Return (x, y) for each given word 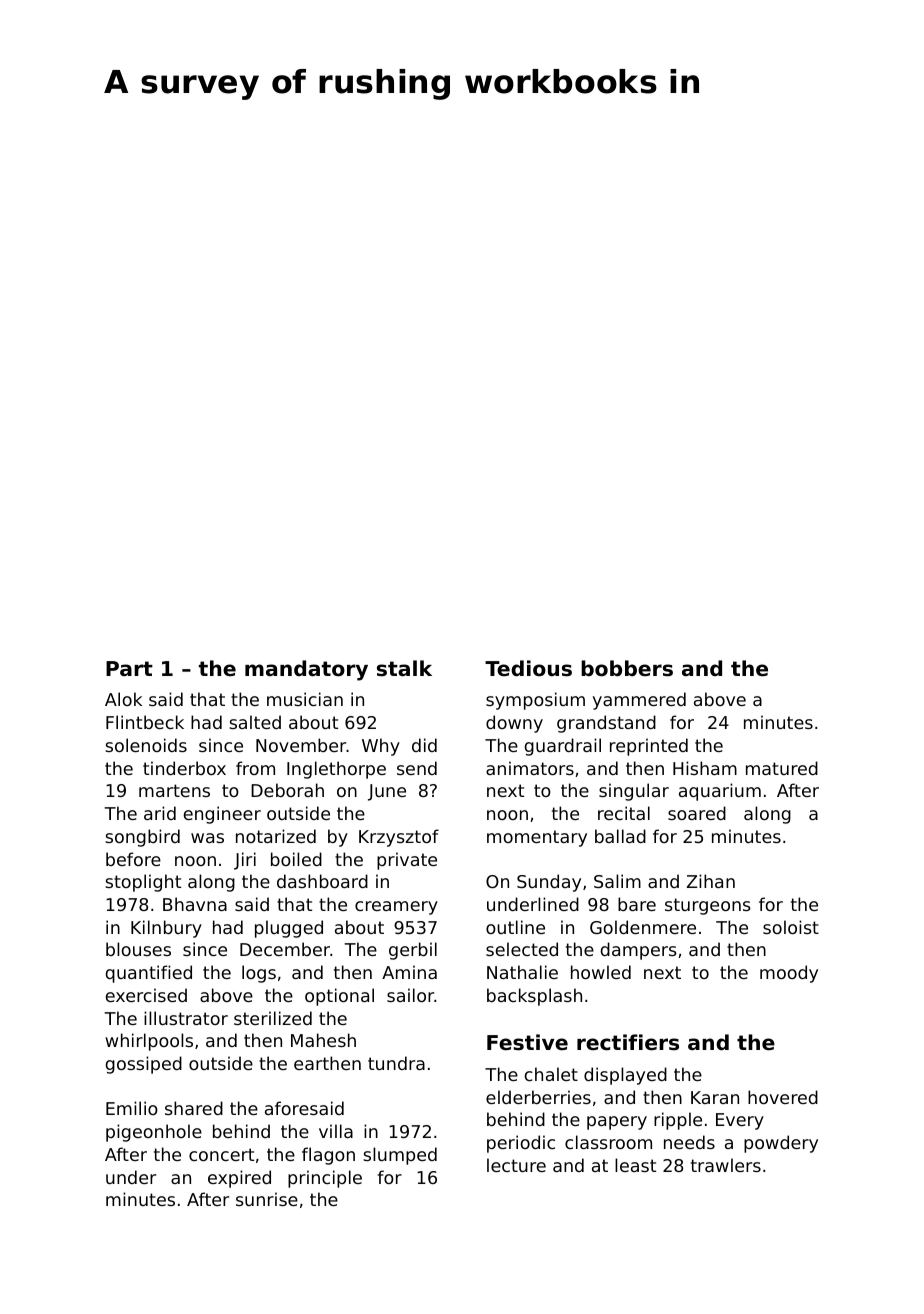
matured (782, 768)
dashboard (322, 881)
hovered (783, 1097)
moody (789, 974)
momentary (537, 838)
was (207, 838)
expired (239, 1179)
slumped (400, 1156)
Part (129, 668)
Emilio (132, 1108)
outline (515, 927)
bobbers (627, 668)
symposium (535, 701)
